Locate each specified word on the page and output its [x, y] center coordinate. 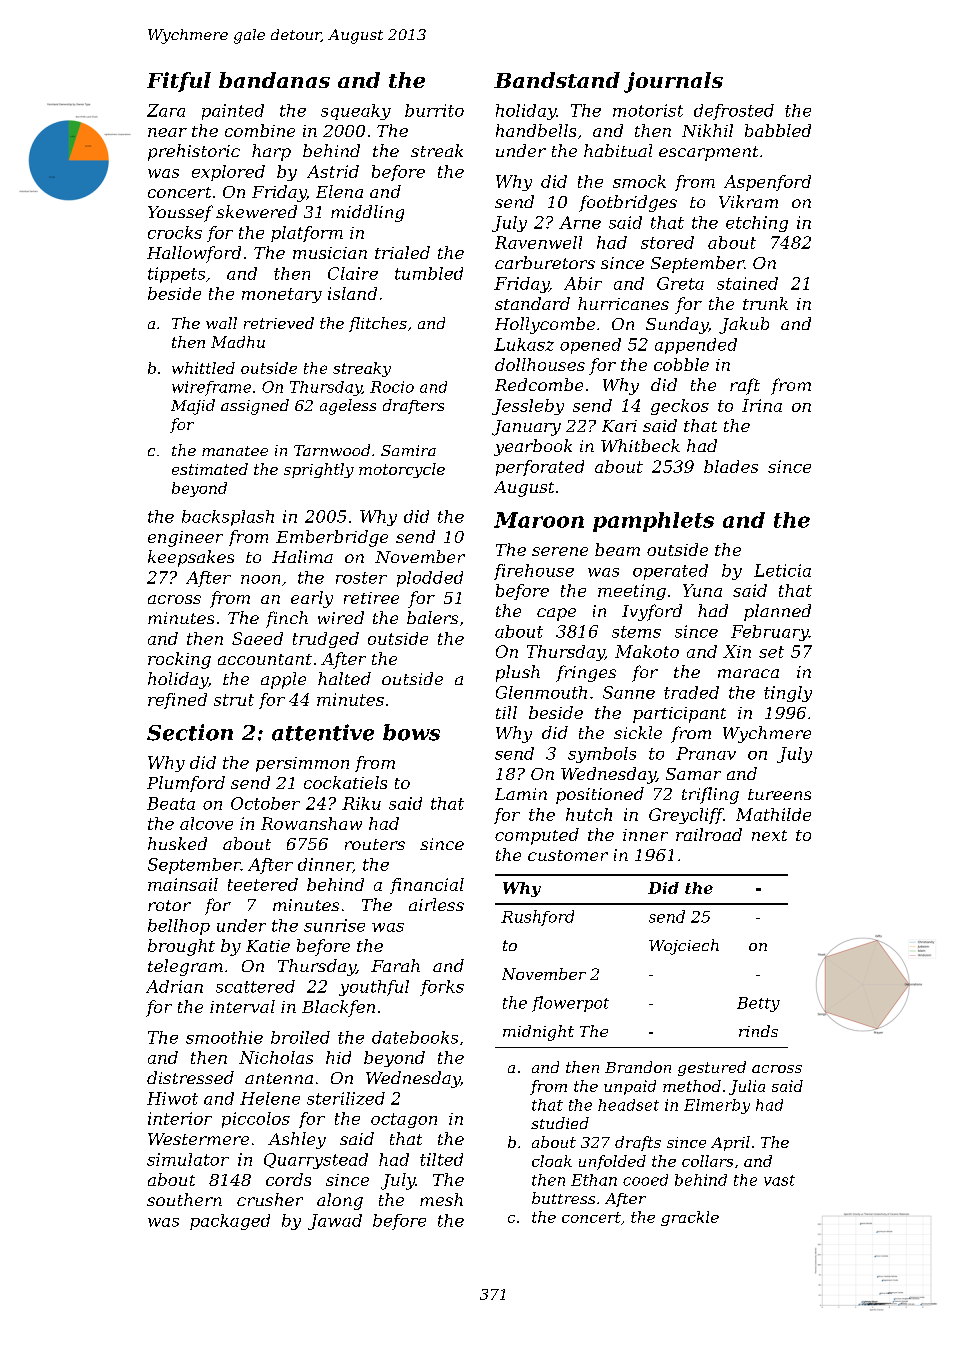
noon [260, 579]
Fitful [179, 82]
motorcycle [402, 470]
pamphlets [653, 522]
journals [673, 82]
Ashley [297, 1140]
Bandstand [557, 80]
